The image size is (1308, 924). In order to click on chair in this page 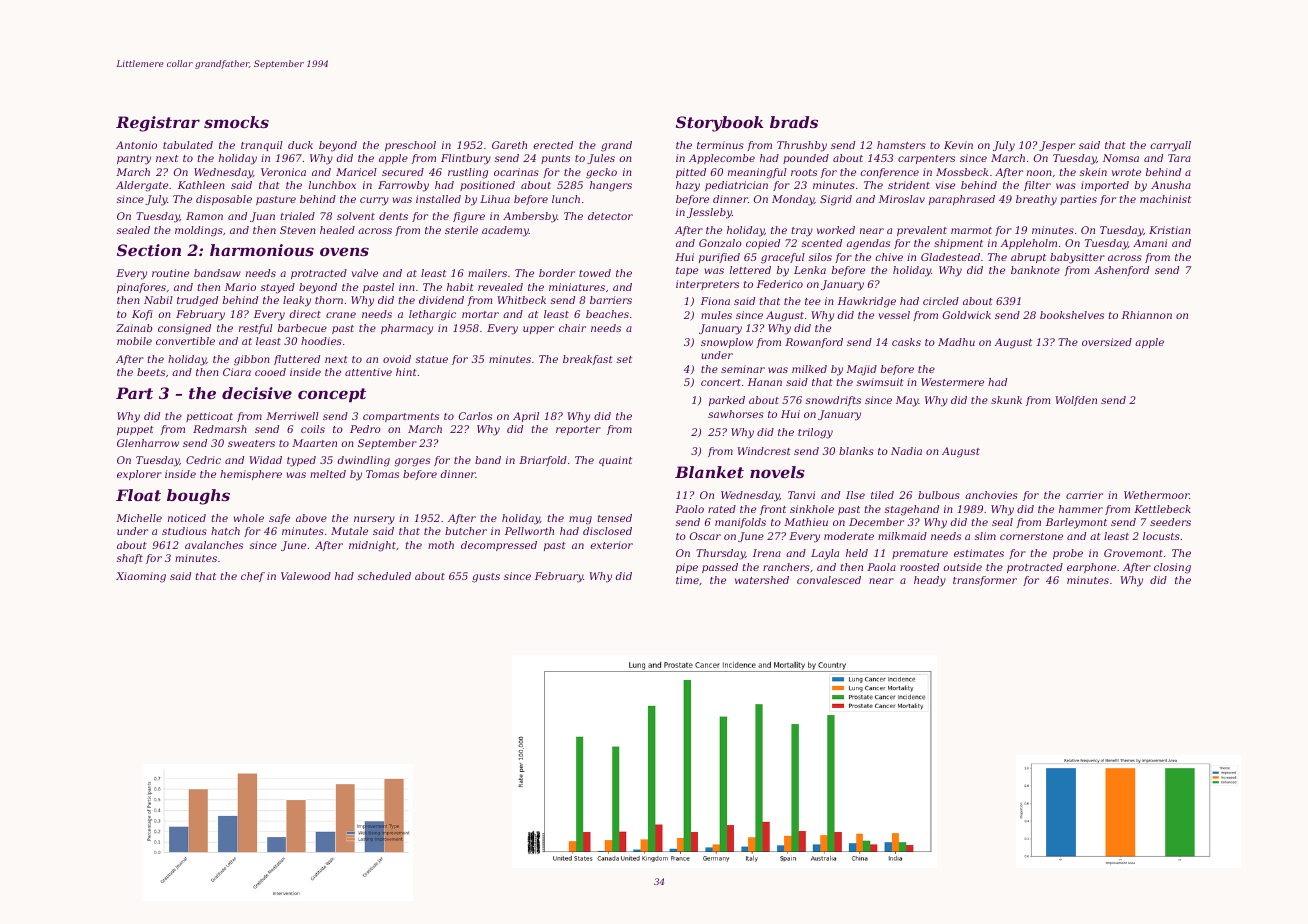, I will do `click(572, 328)`.
